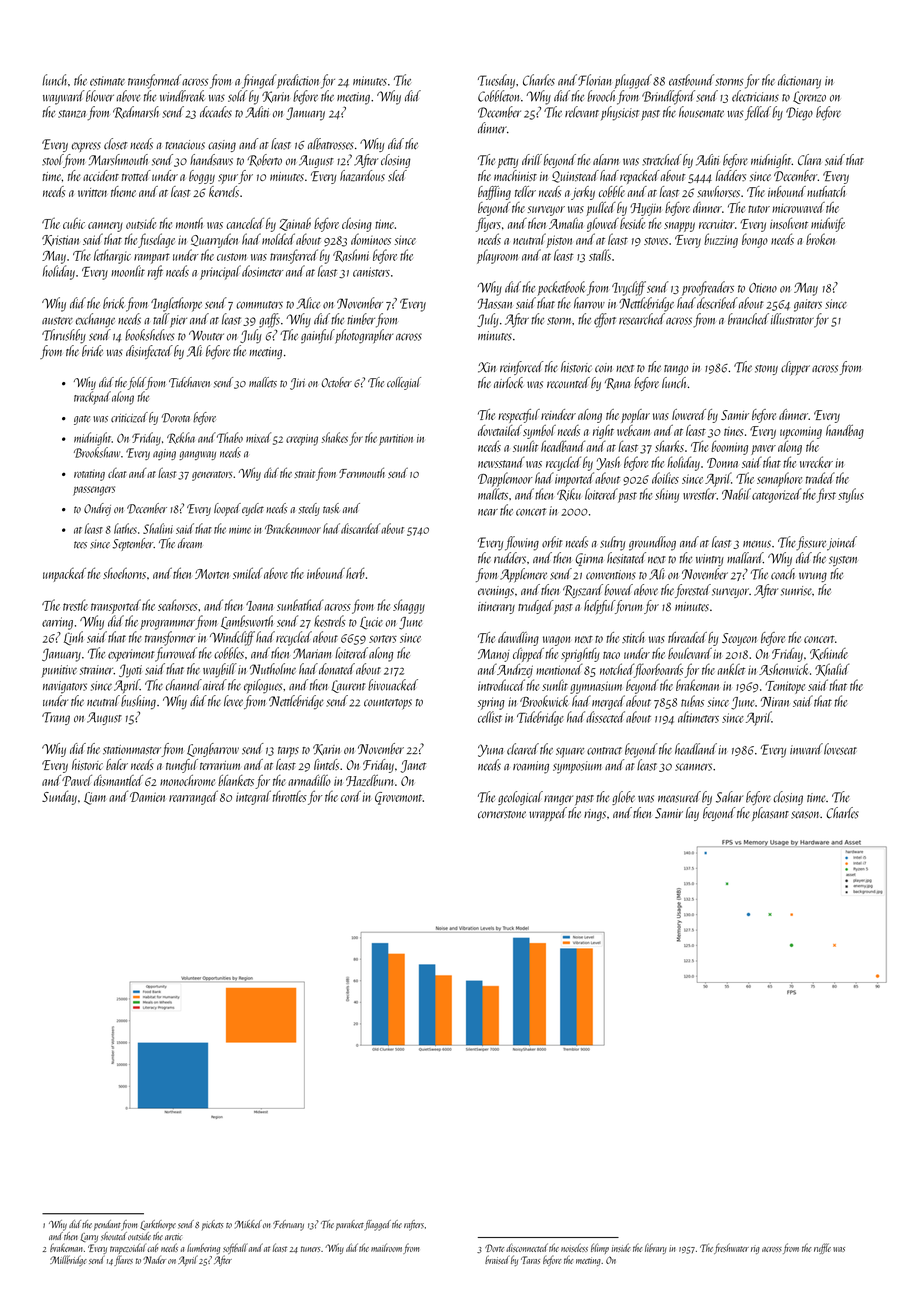 The image size is (908, 1316). Describe the element at coordinates (822, 1248) in the screenshot. I see `ruffle` at that location.
